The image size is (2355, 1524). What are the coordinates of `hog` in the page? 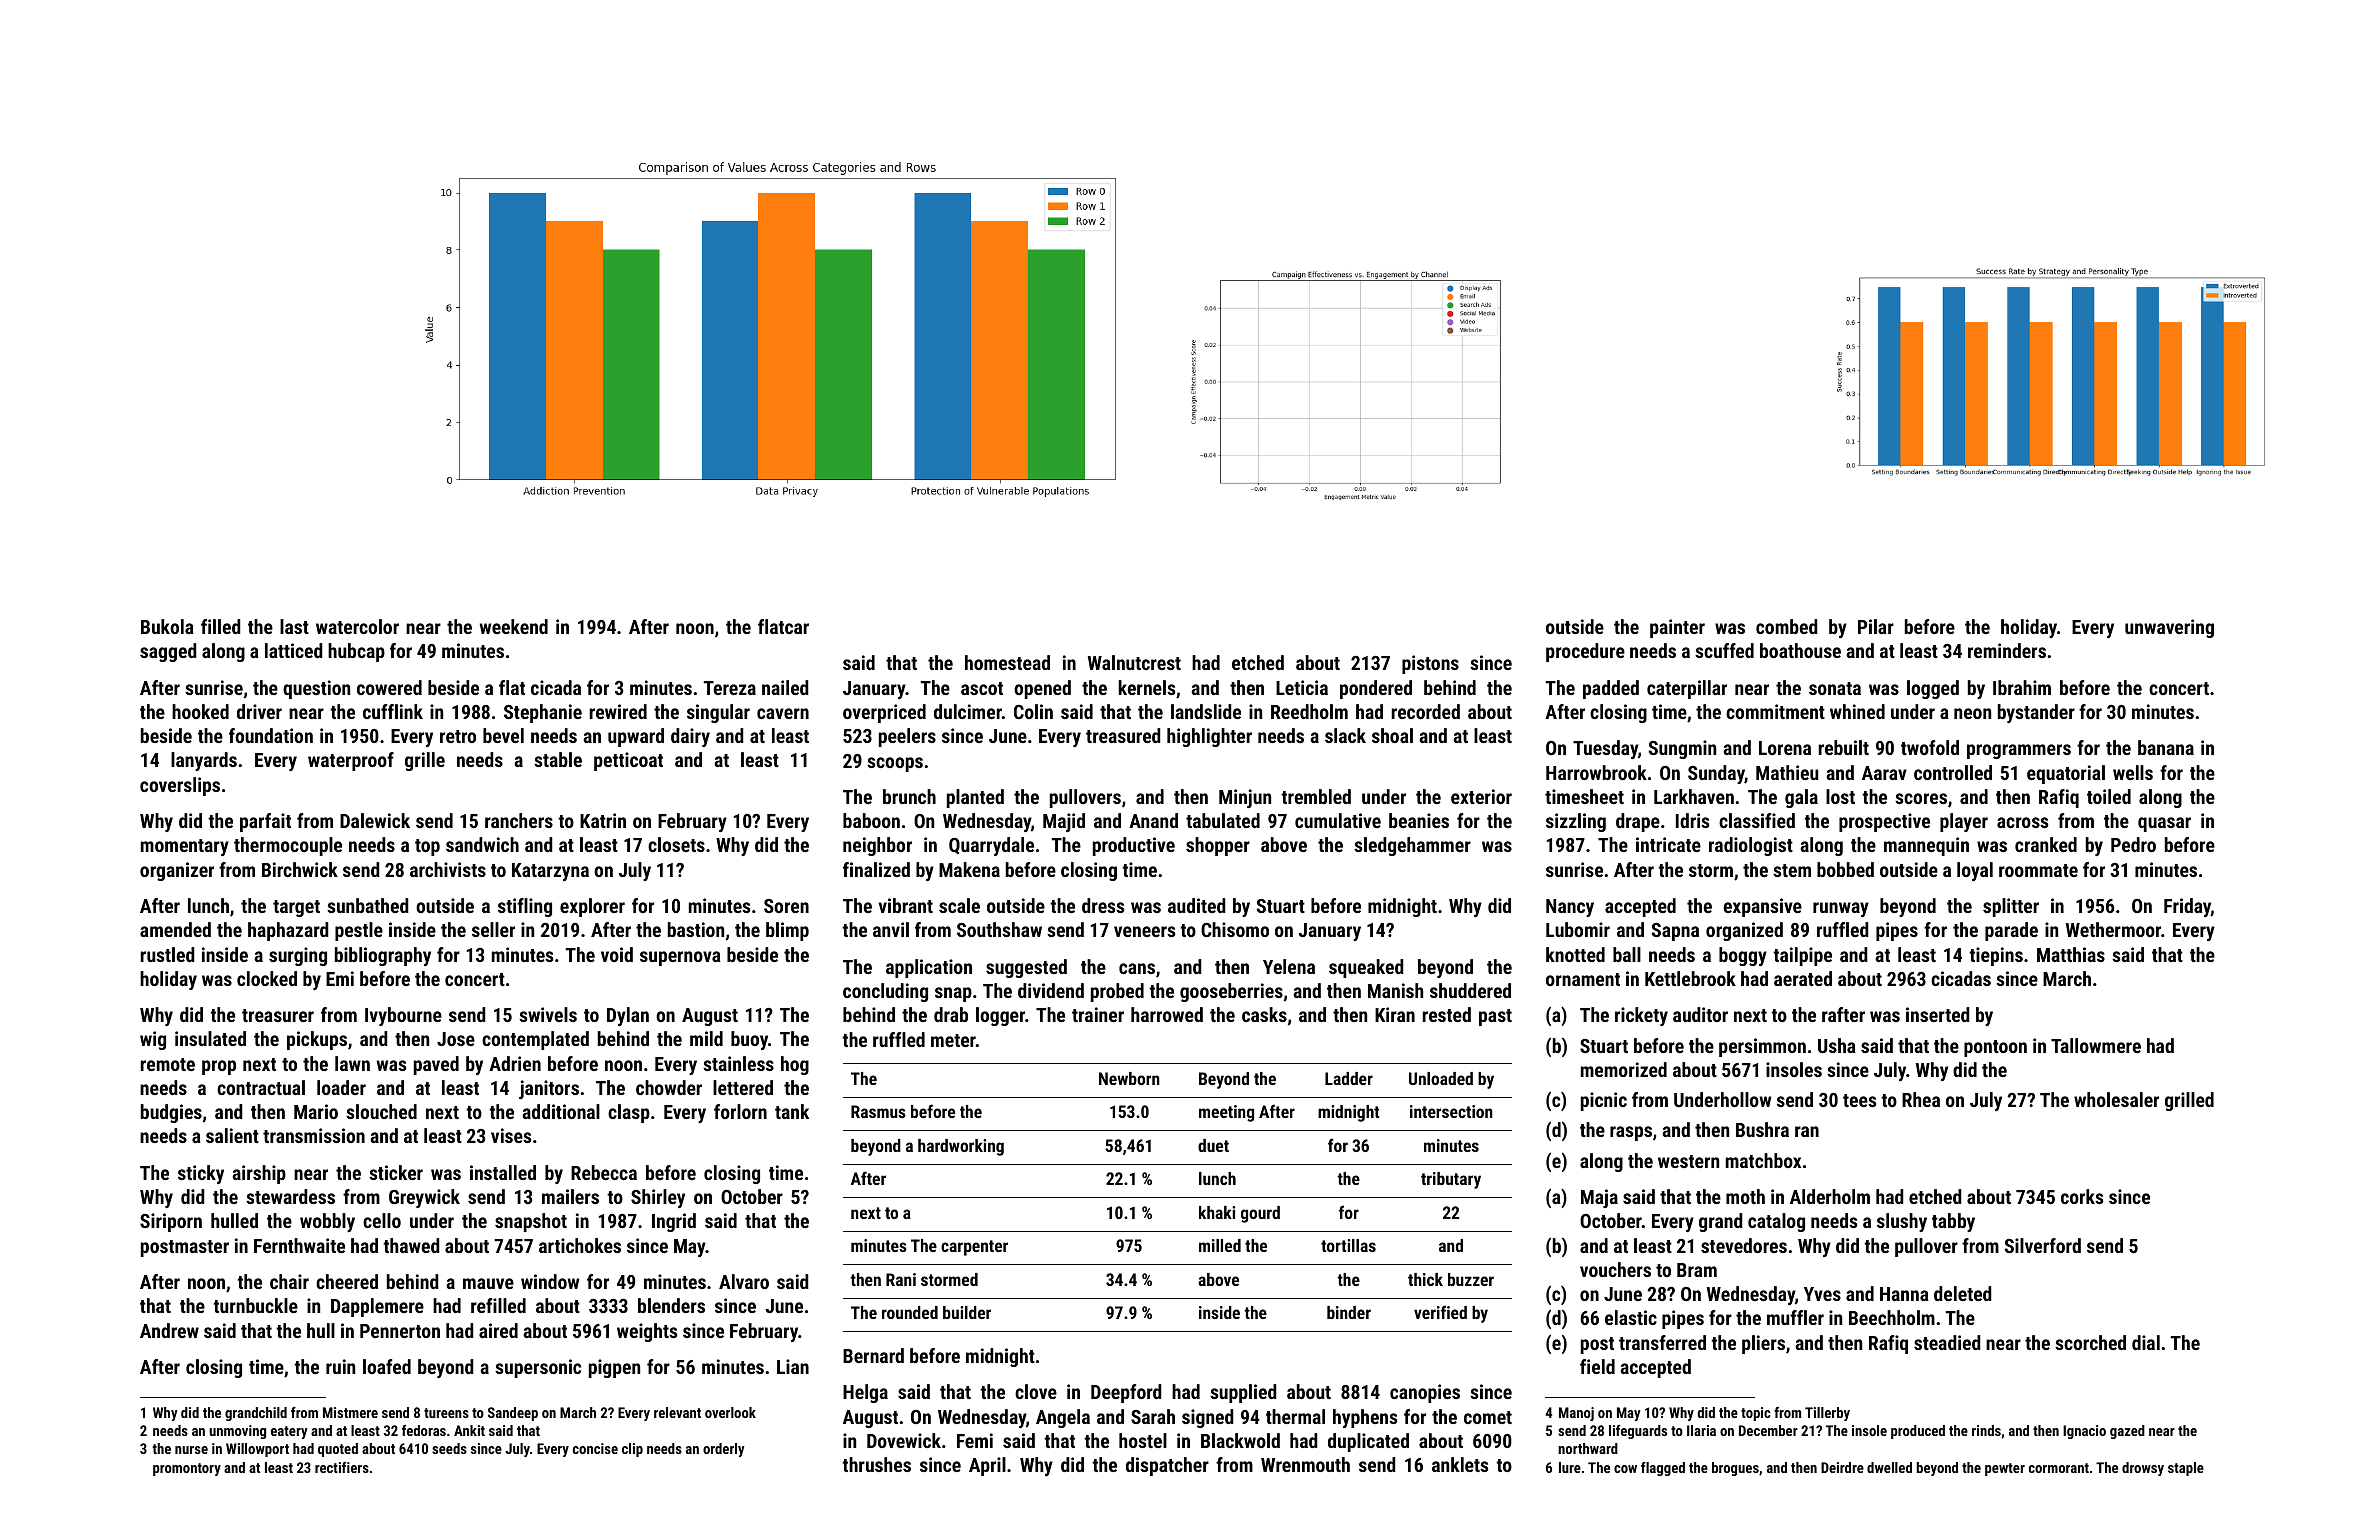 It's located at (795, 1065).
